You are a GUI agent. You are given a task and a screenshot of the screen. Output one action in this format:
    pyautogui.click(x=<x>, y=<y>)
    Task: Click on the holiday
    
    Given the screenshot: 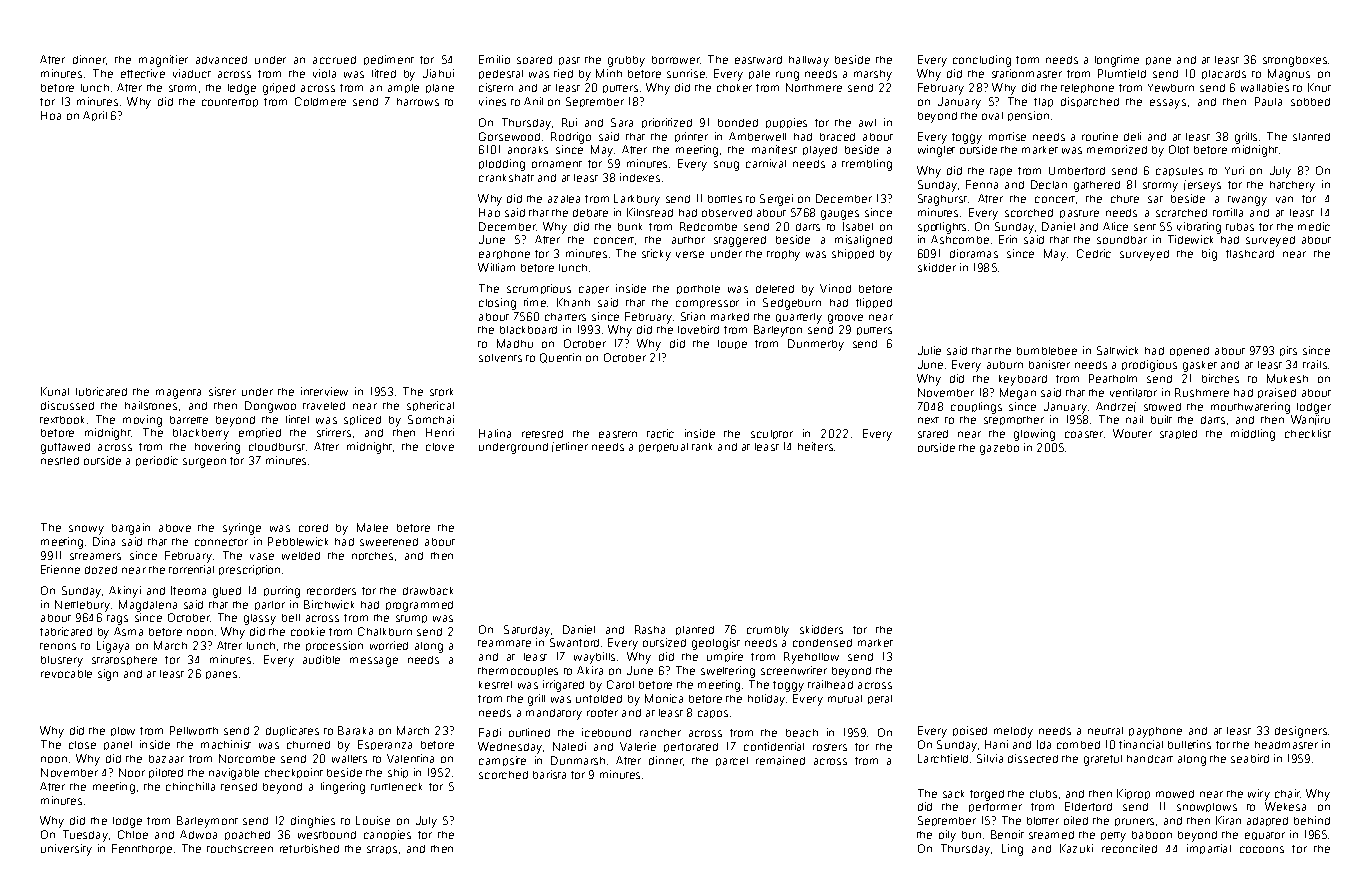 What is the action you would take?
    pyautogui.click(x=766, y=700)
